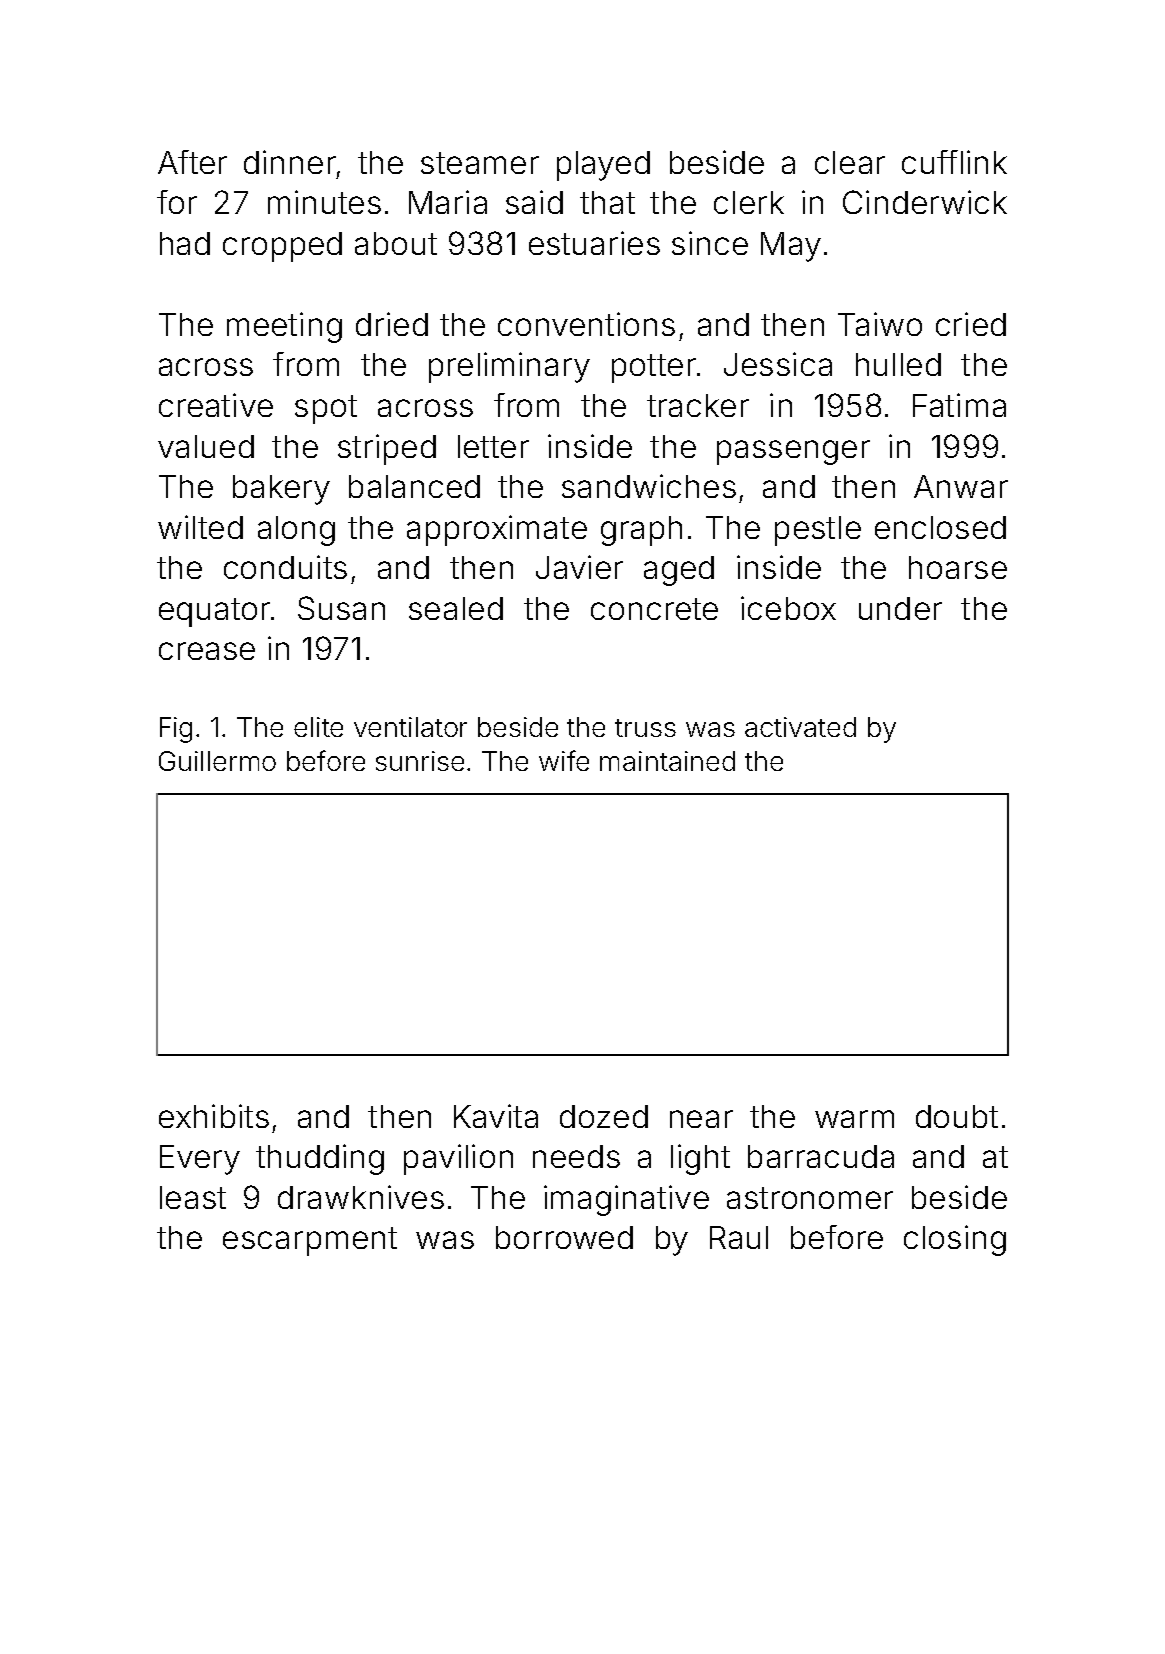  Describe the element at coordinates (954, 162) in the screenshot. I see `cufflink` at that location.
